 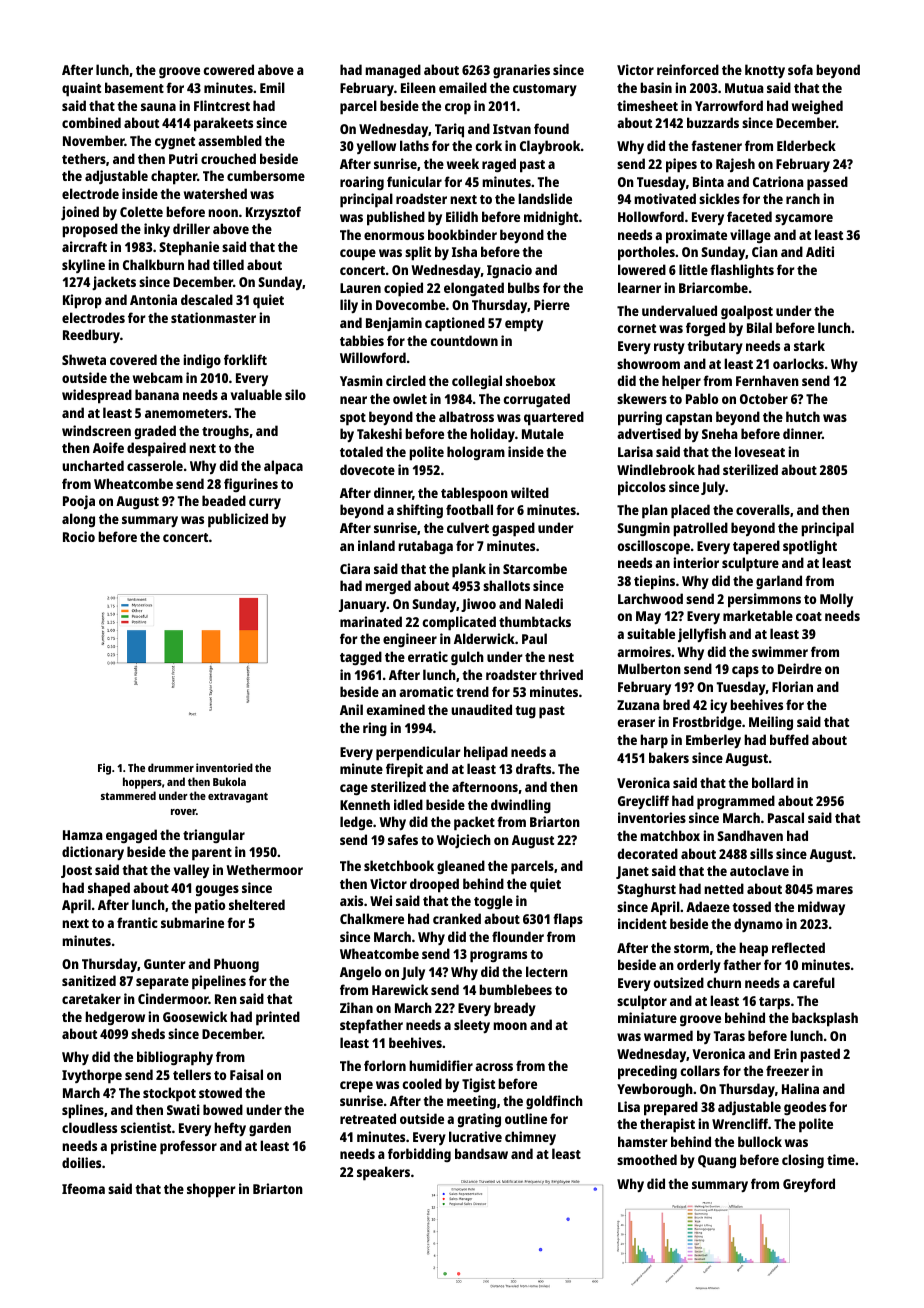 What do you see at coordinates (521, 71) in the document?
I see `granaries` at bounding box center [521, 71].
